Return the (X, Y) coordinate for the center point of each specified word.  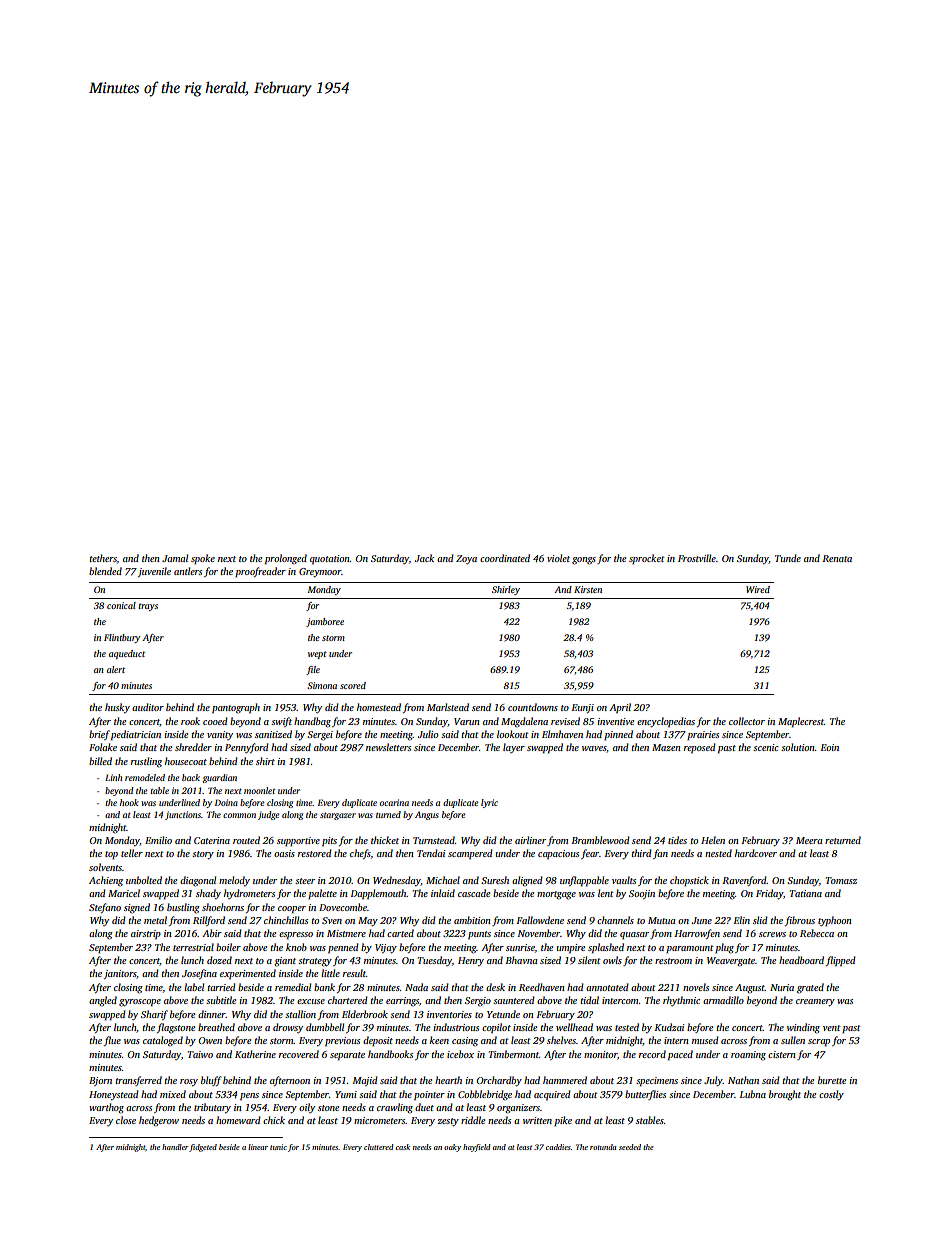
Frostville (697, 558)
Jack (424, 558)
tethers (103, 558)
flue (112, 1041)
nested (718, 853)
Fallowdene (540, 920)
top (111, 855)
